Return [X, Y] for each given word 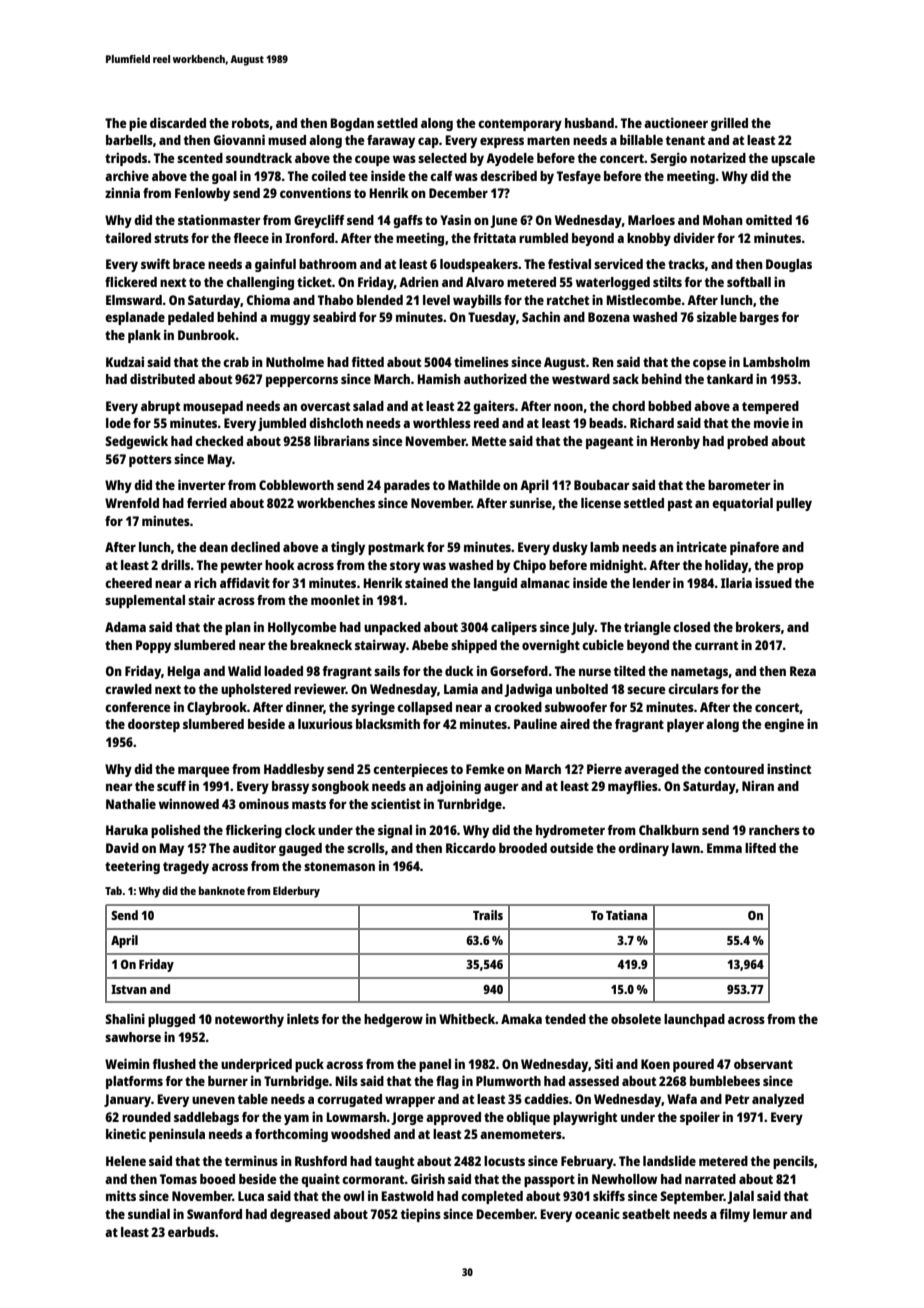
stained [426, 583]
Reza [803, 671]
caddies [546, 1098]
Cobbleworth [296, 485]
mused [287, 140]
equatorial [742, 504]
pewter [241, 567]
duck [459, 671]
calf [441, 176]
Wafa [682, 1099]
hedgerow [393, 1020]
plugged [171, 1020]
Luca [251, 1196]
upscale [793, 159]
